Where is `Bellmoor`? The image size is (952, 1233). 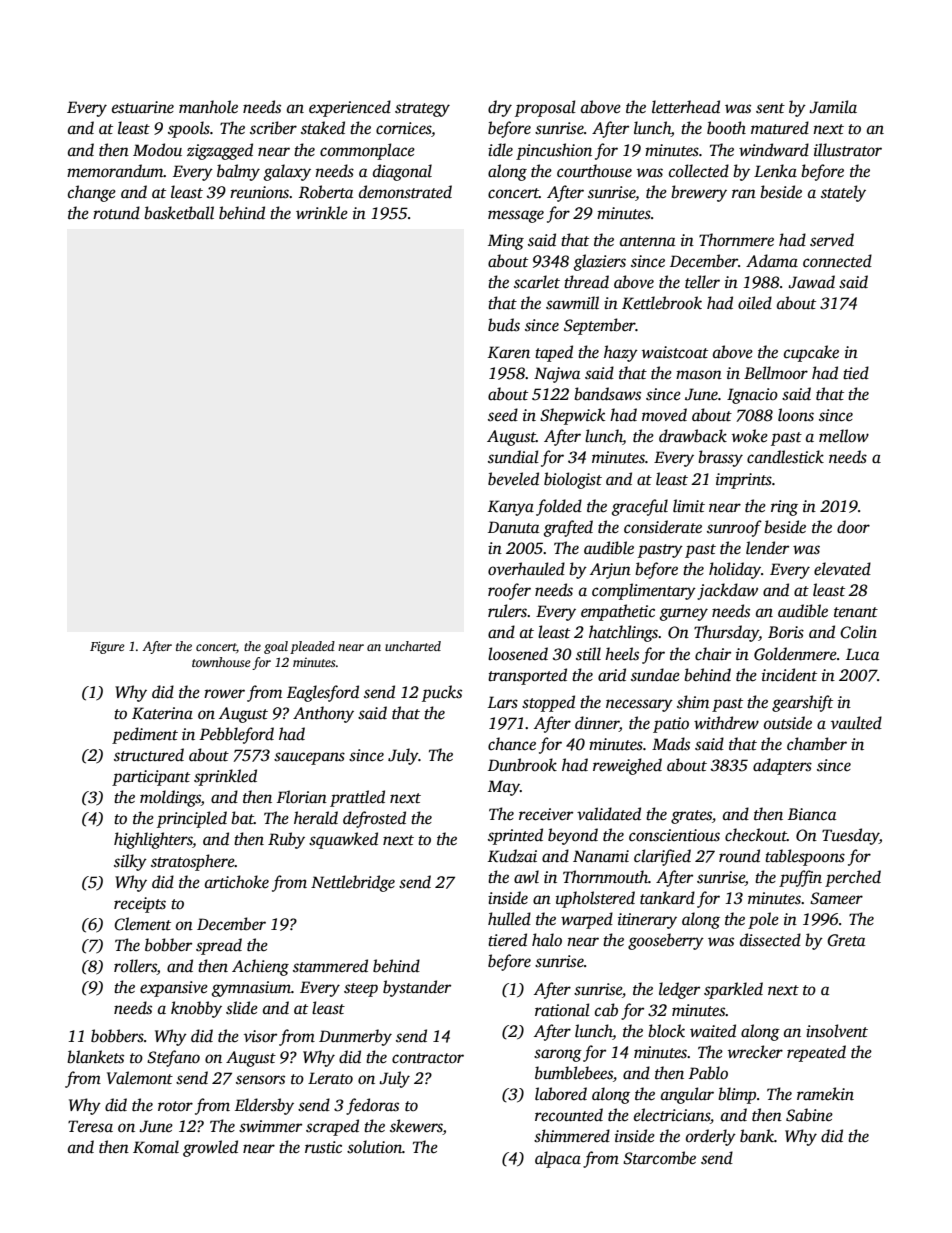 Bellmoor is located at coordinates (776, 373).
